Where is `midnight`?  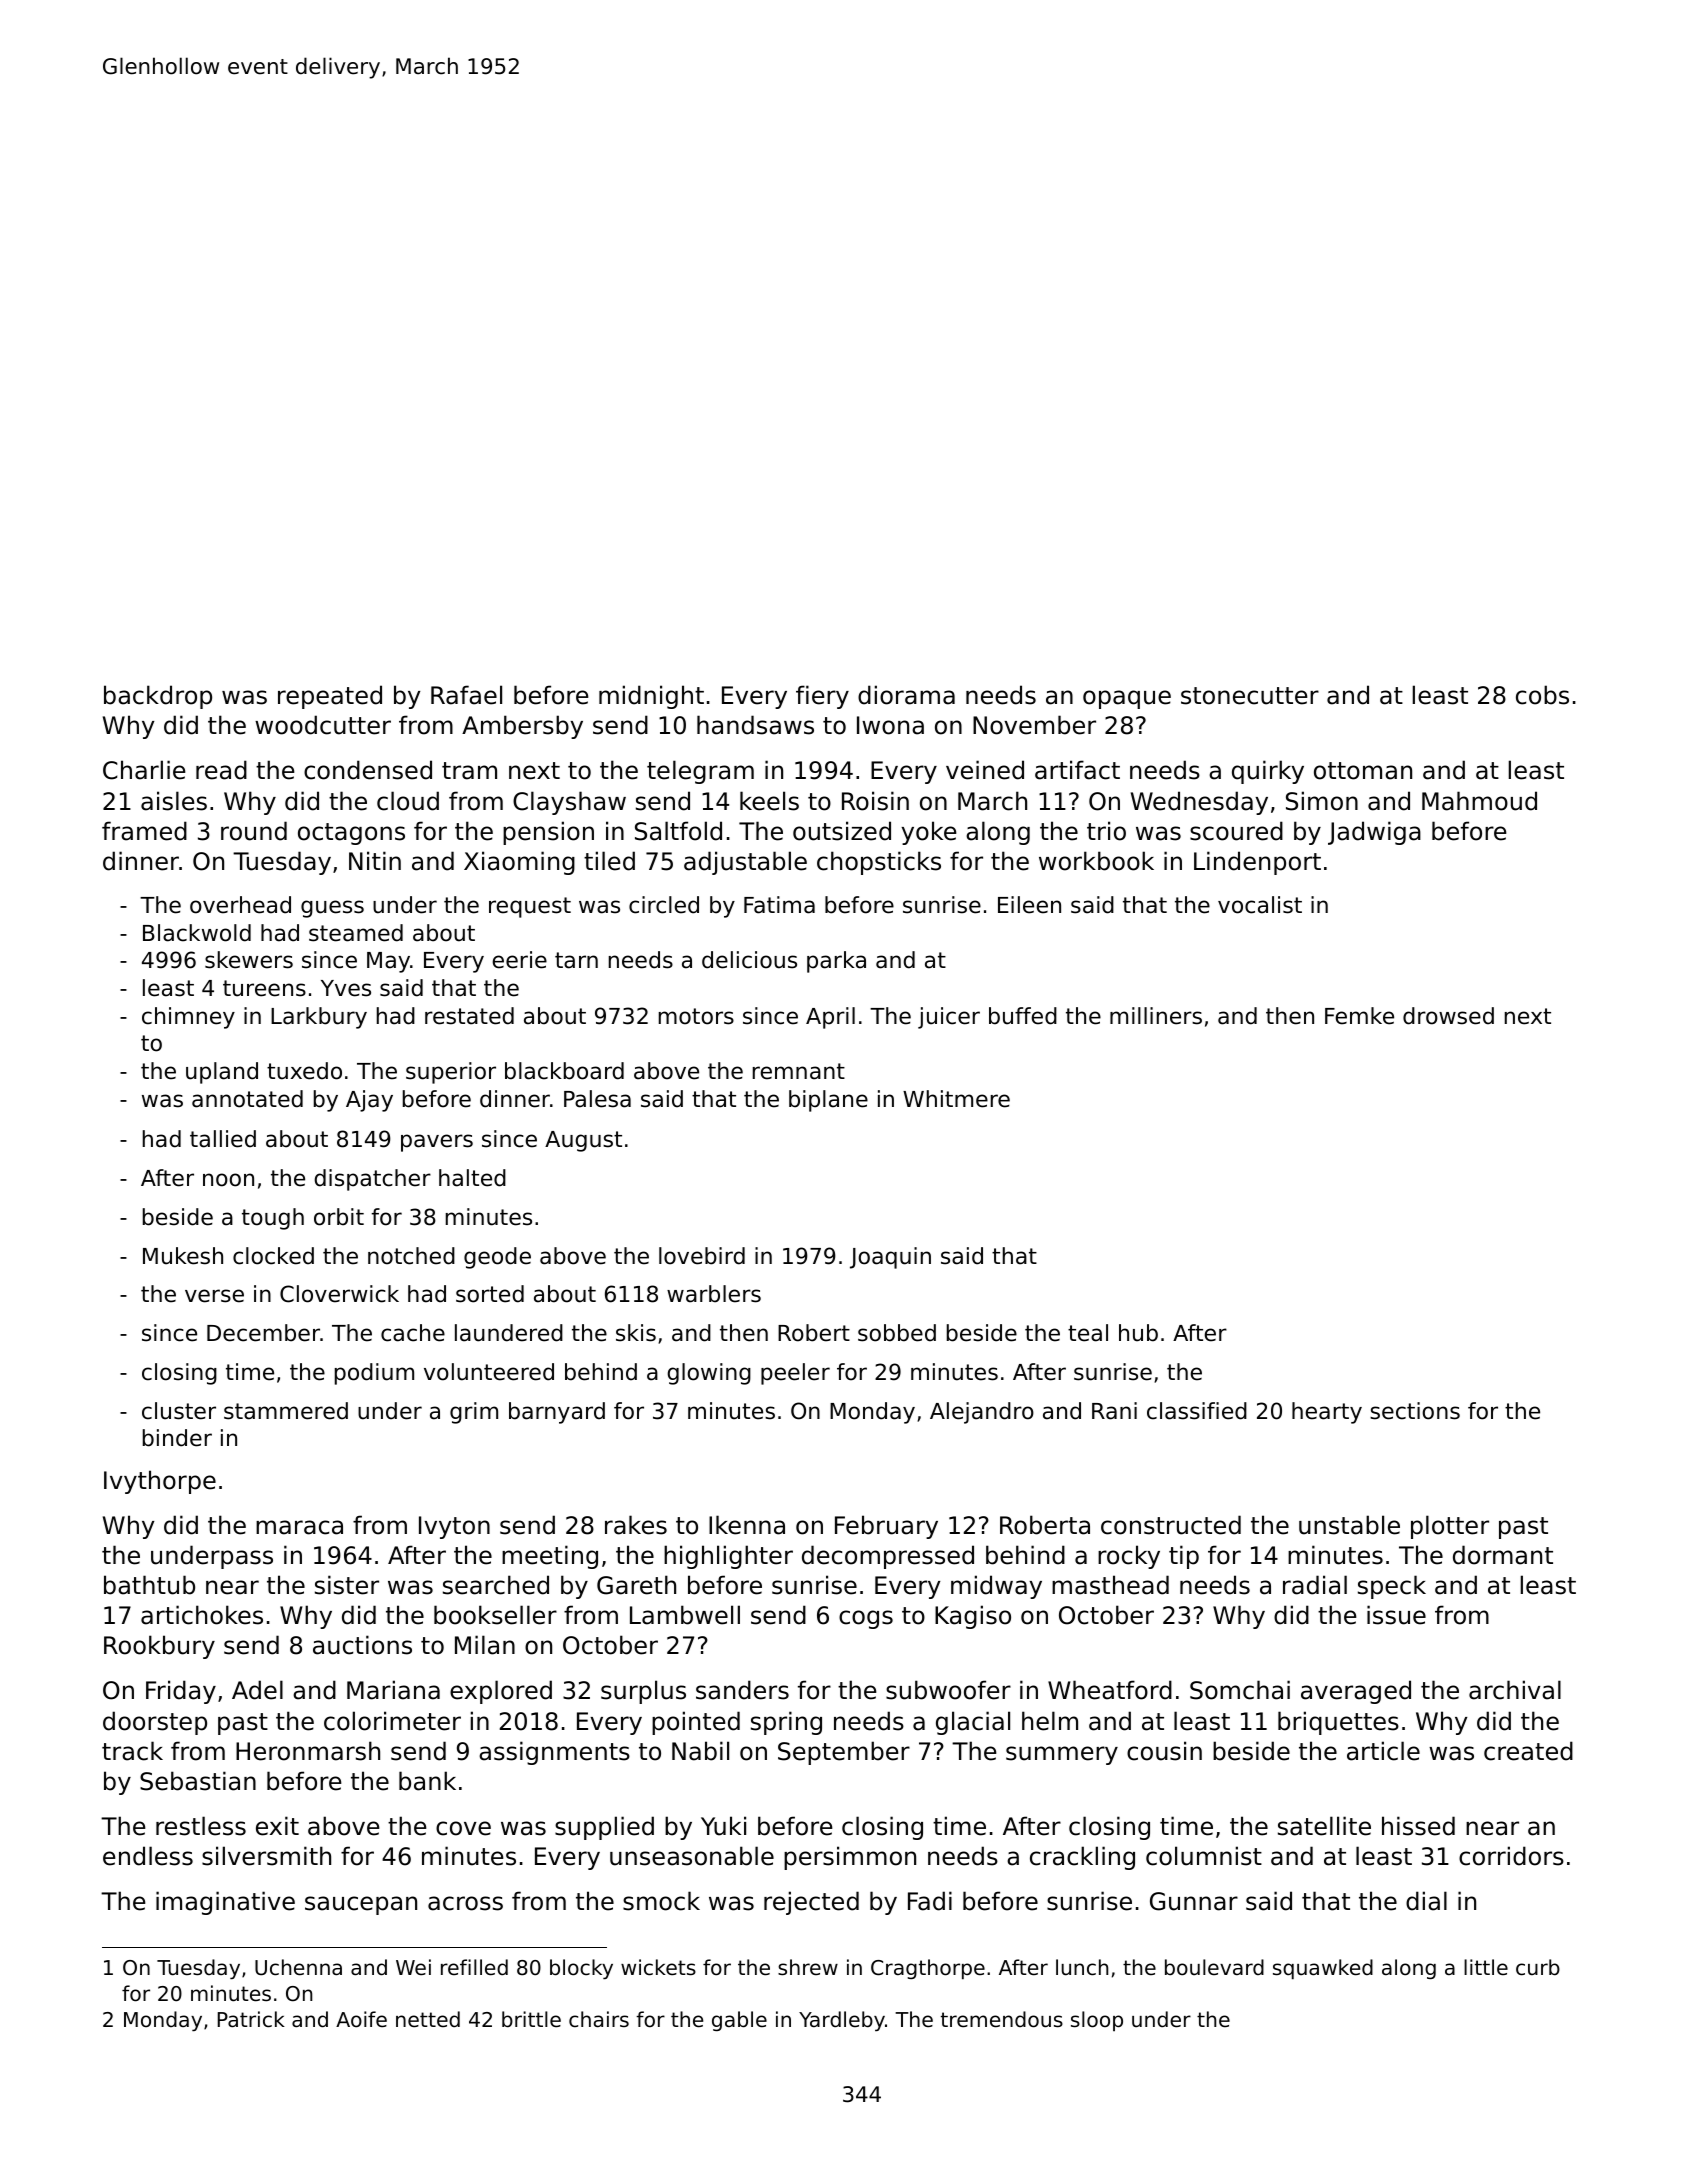
midnight is located at coordinates (651, 697).
